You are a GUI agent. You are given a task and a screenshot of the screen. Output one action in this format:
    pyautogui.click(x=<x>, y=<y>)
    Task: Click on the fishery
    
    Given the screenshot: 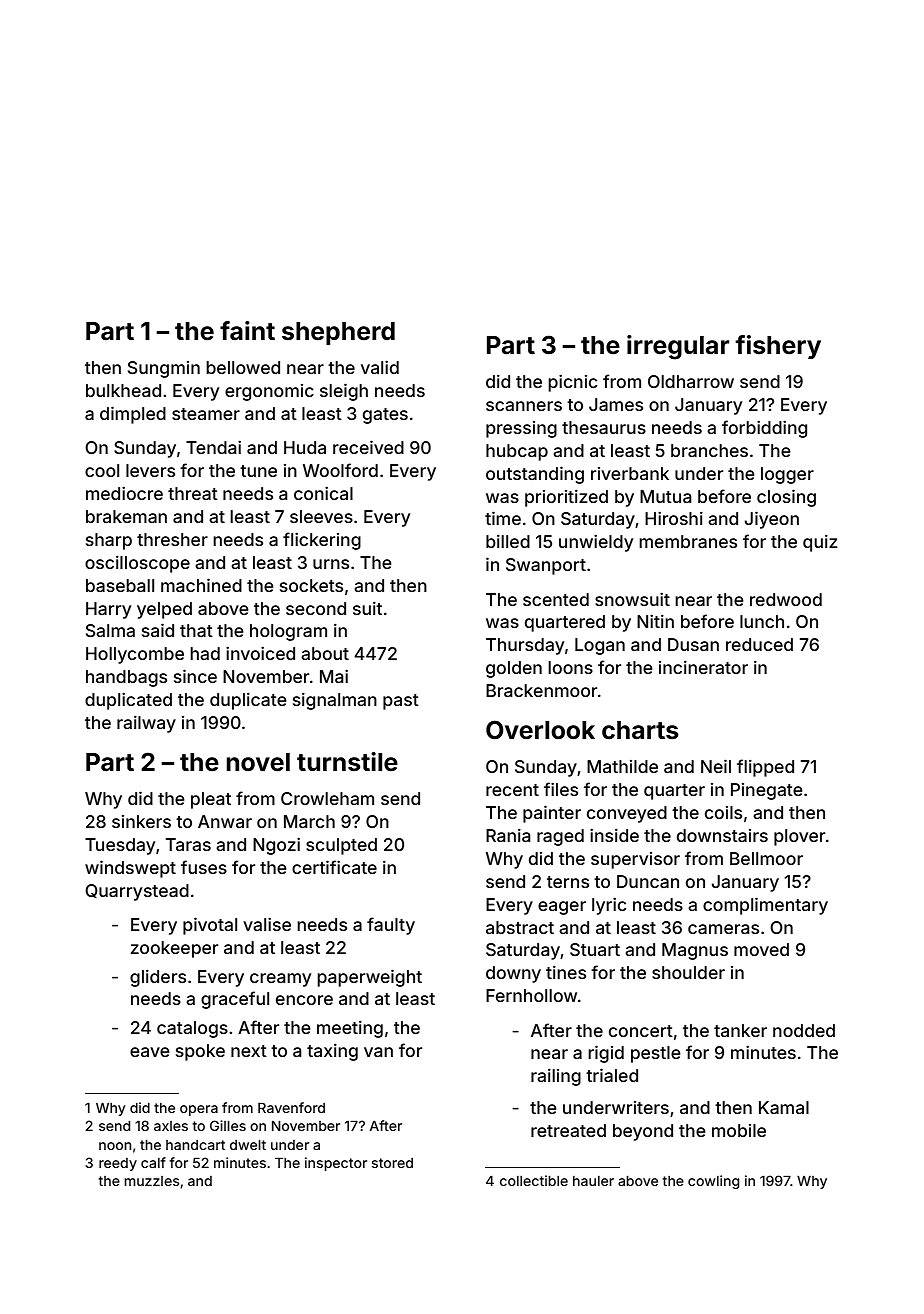 What is the action you would take?
    pyautogui.click(x=778, y=347)
